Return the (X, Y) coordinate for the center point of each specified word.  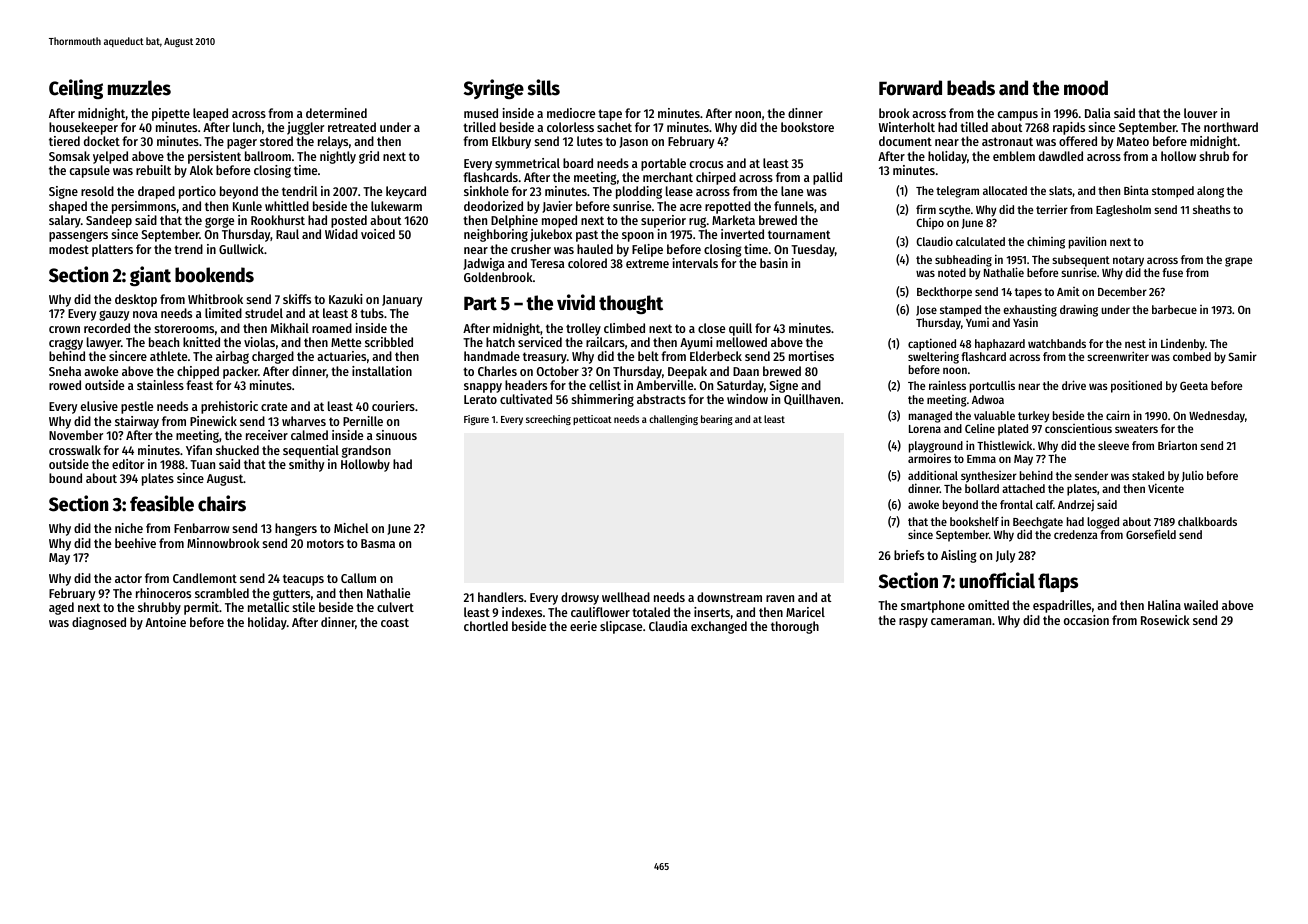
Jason (633, 142)
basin (774, 263)
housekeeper (83, 128)
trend (188, 249)
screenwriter (1118, 356)
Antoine (165, 622)
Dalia (1098, 113)
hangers (296, 529)
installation (382, 371)
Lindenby (1183, 345)
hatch (500, 342)
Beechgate (1038, 523)
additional (933, 475)
